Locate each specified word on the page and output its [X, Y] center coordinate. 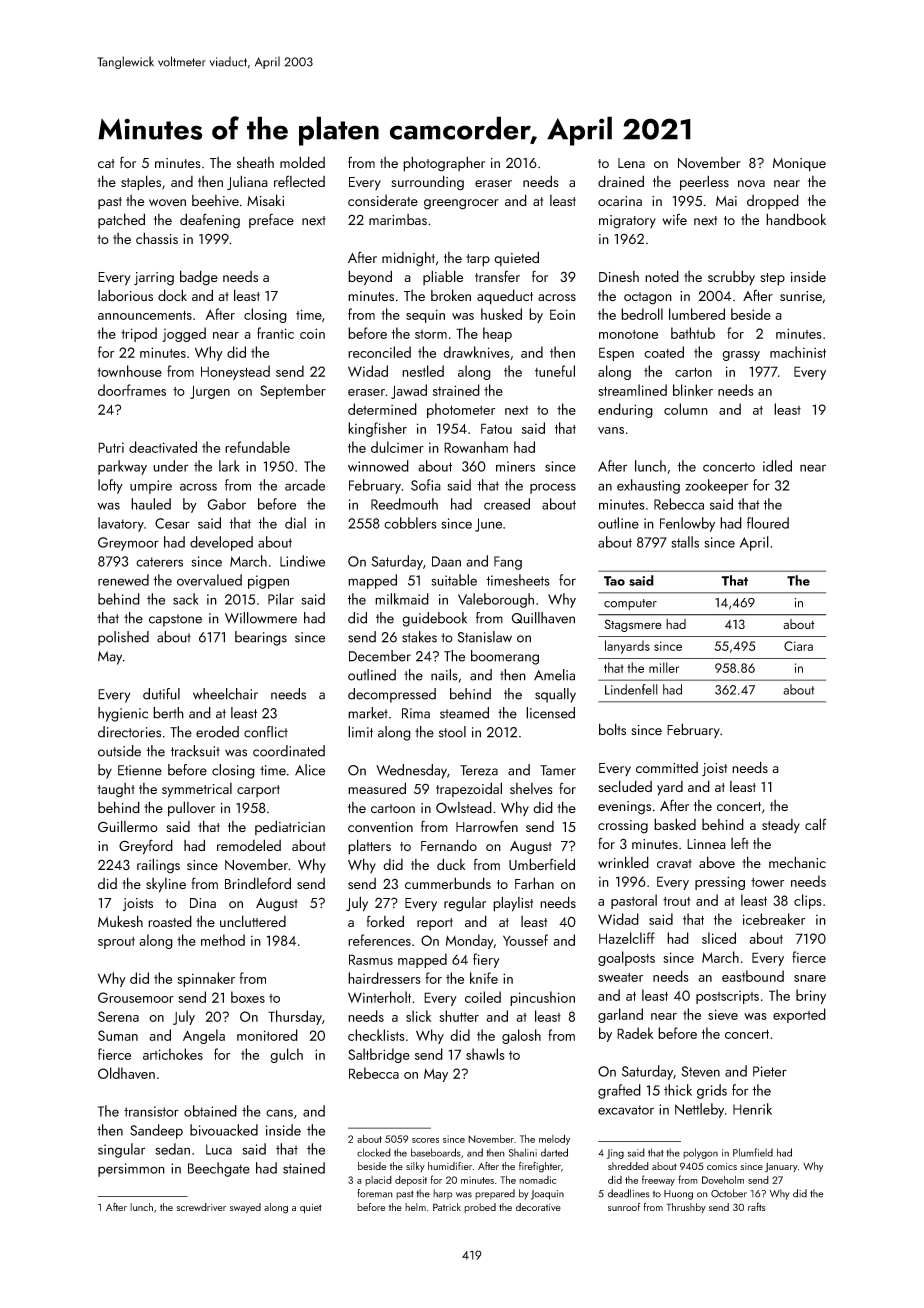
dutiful [161, 694]
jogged [184, 334]
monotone [628, 334]
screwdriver [201, 1207]
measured [377, 788]
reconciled [379, 352]
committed [667, 767]
